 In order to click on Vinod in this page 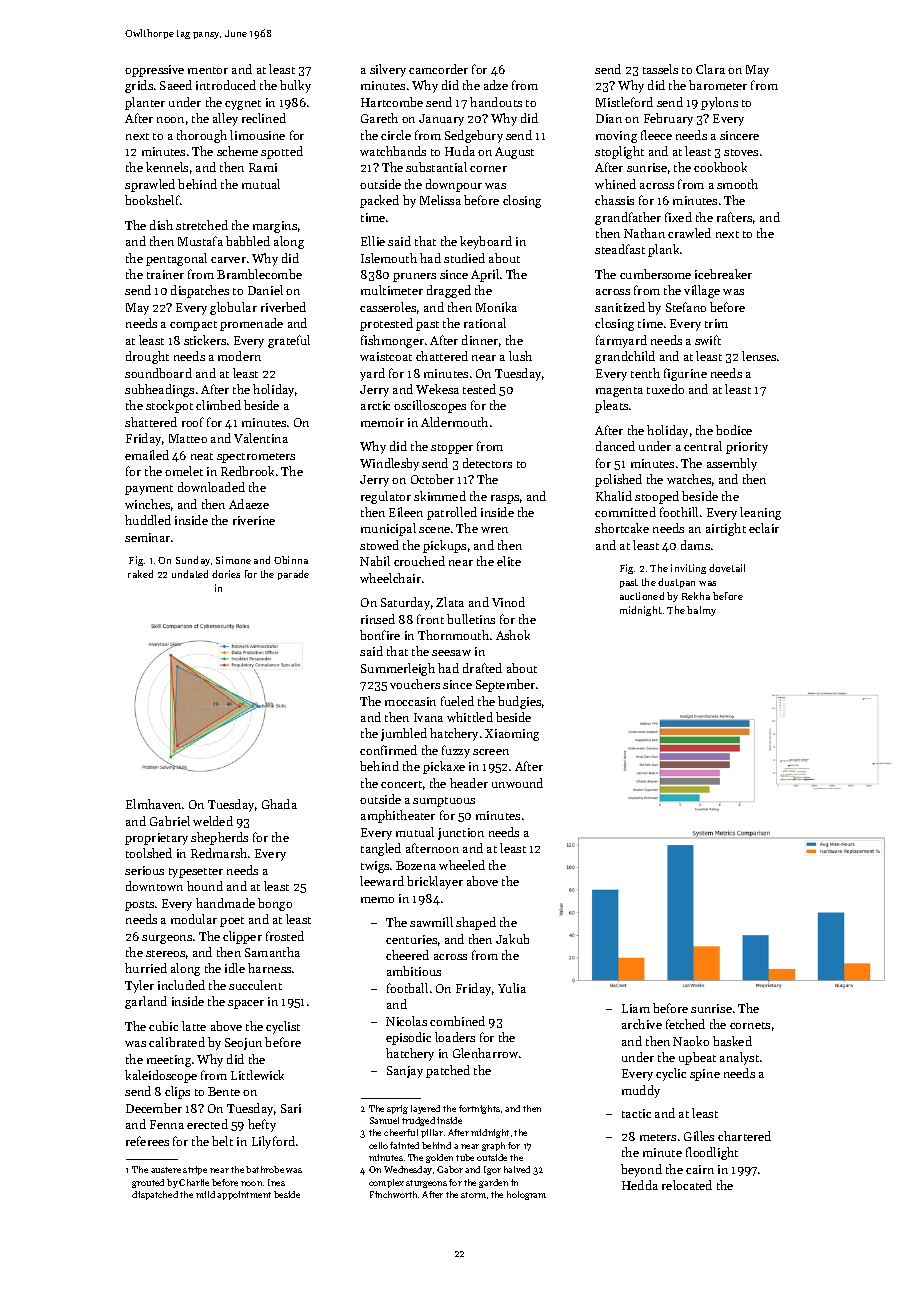, I will do `click(508, 602)`.
